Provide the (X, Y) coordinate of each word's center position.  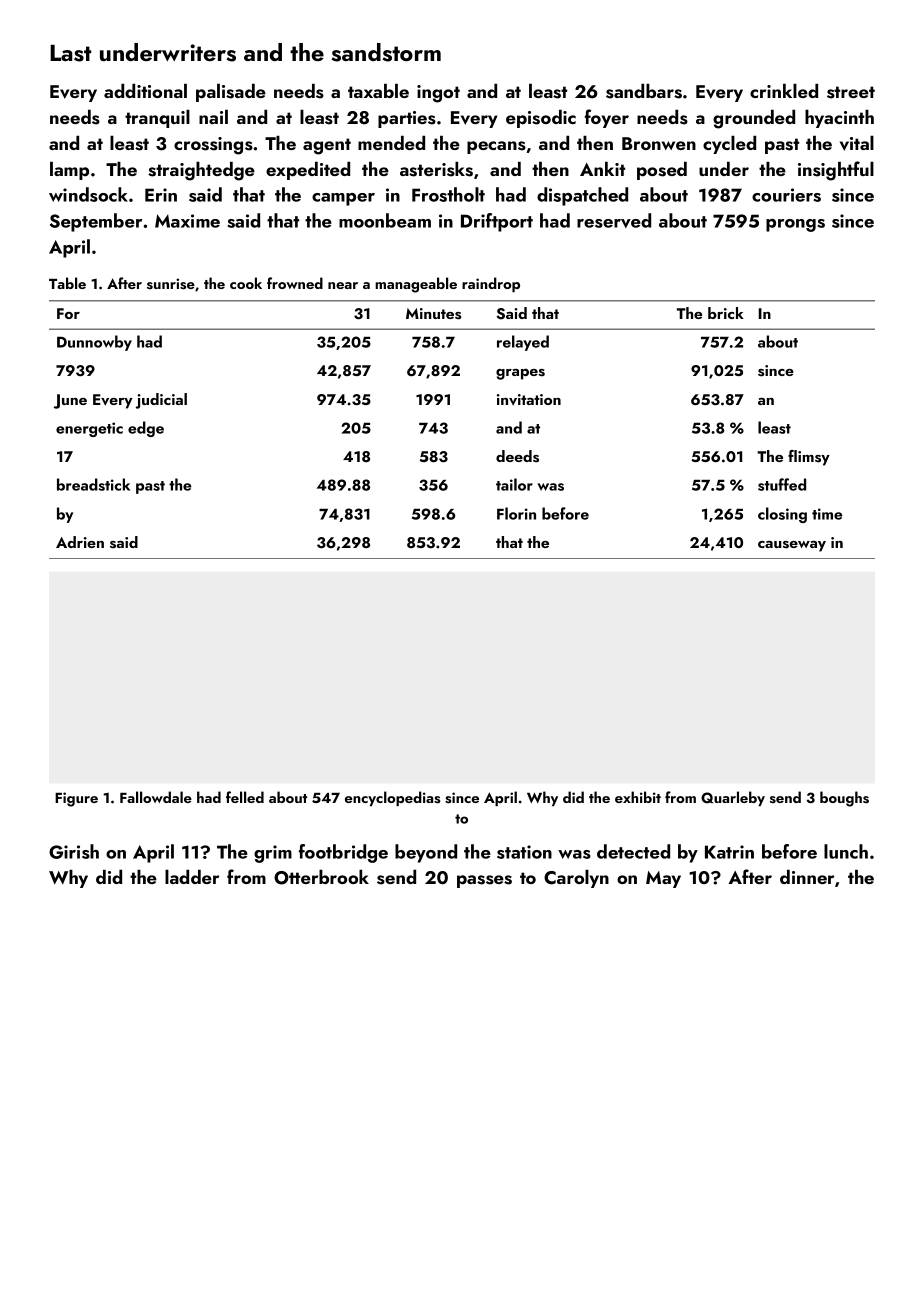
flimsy (809, 458)
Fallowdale (156, 797)
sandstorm (386, 52)
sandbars (644, 91)
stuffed (782, 484)
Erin (161, 195)
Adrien (80, 542)
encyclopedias (393, 798)
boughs (844, 799)
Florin (516, 513)
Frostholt (448, 194)
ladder (192, 877)
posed (662, 171)
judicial (161, 401)
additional (145, 91)
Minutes (433, 314)
